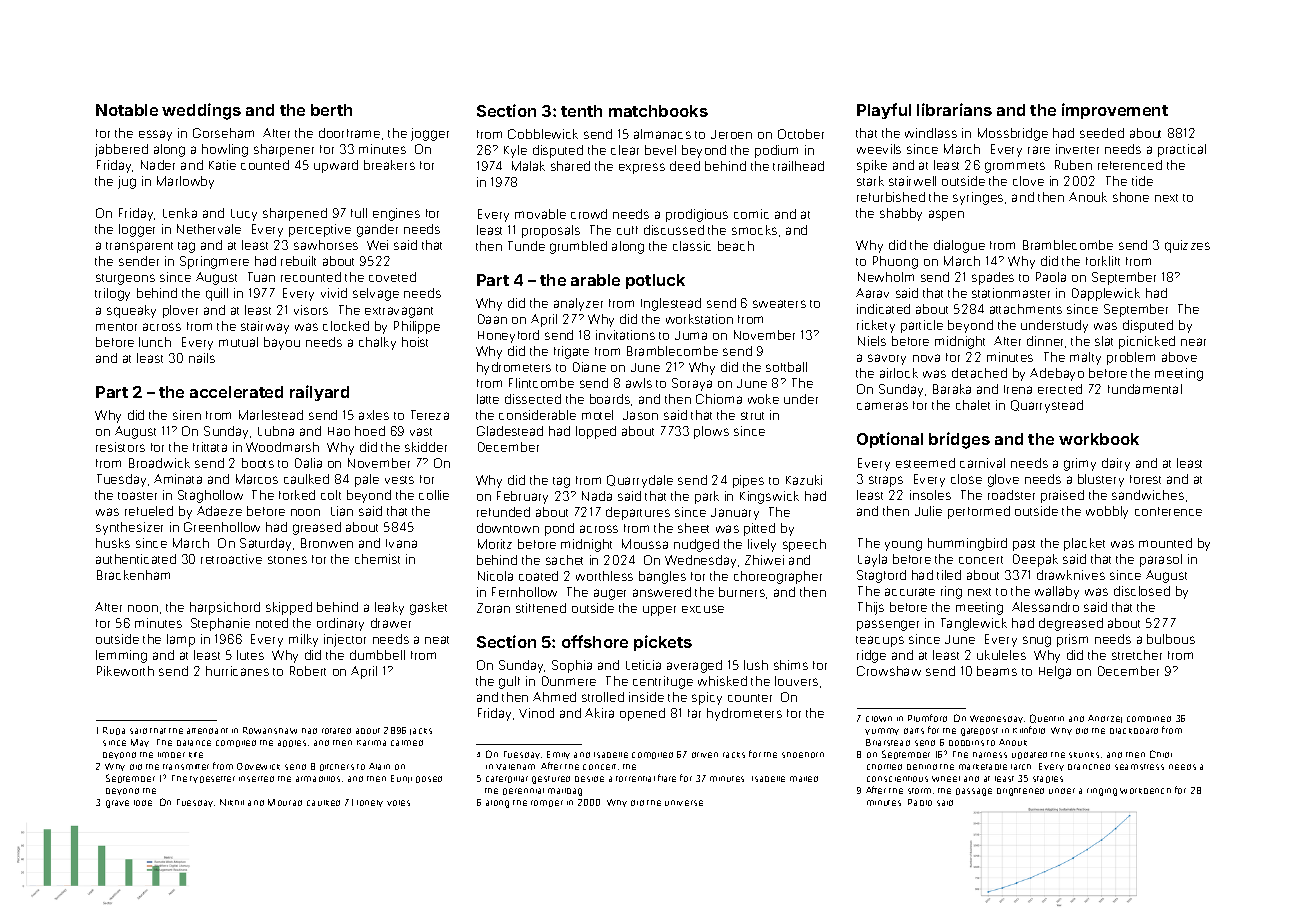 This page has width=1308, height=924. I want to click on universe, so click(684, 803).
